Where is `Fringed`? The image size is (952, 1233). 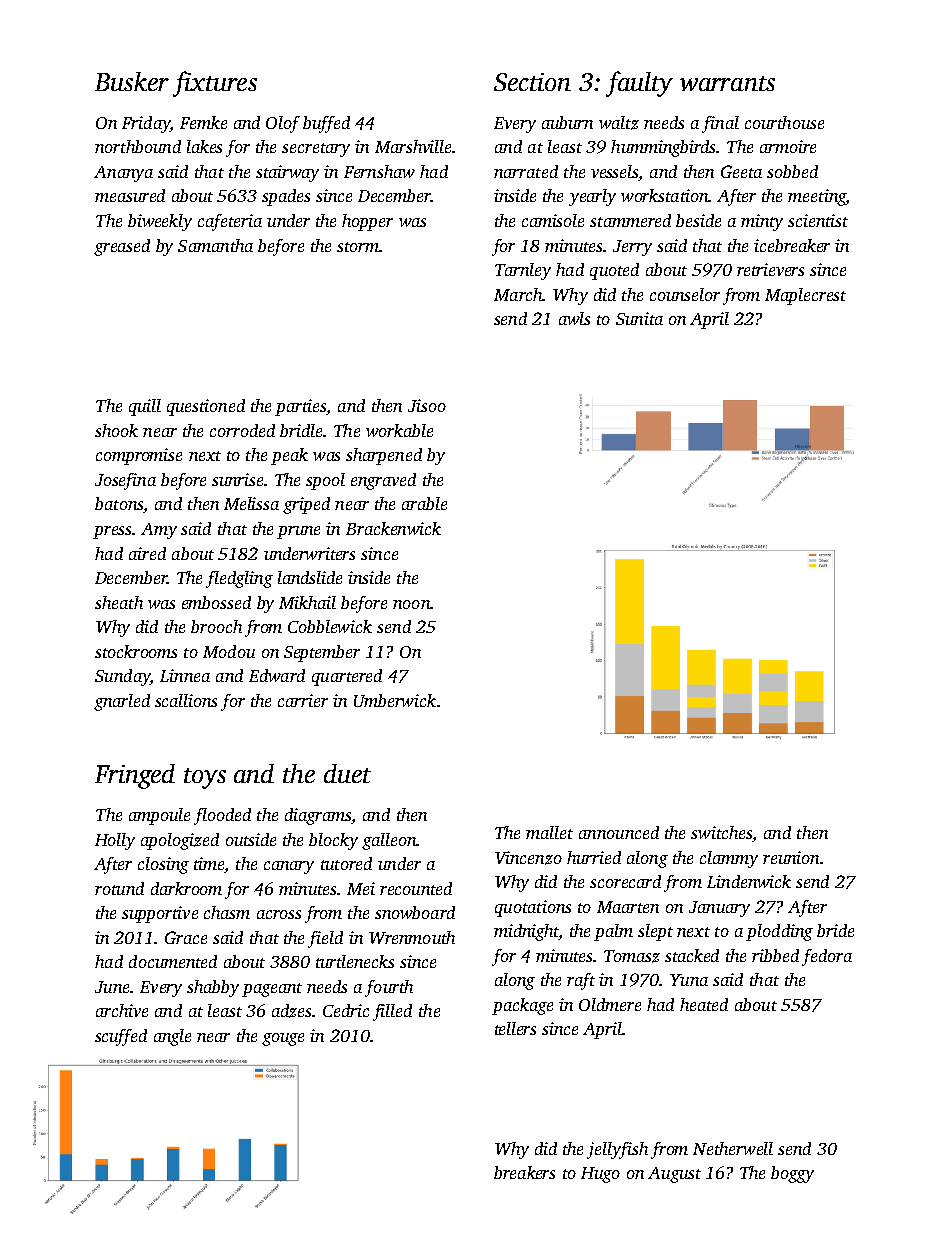 Fringed is located at coordinates (135, 776).
